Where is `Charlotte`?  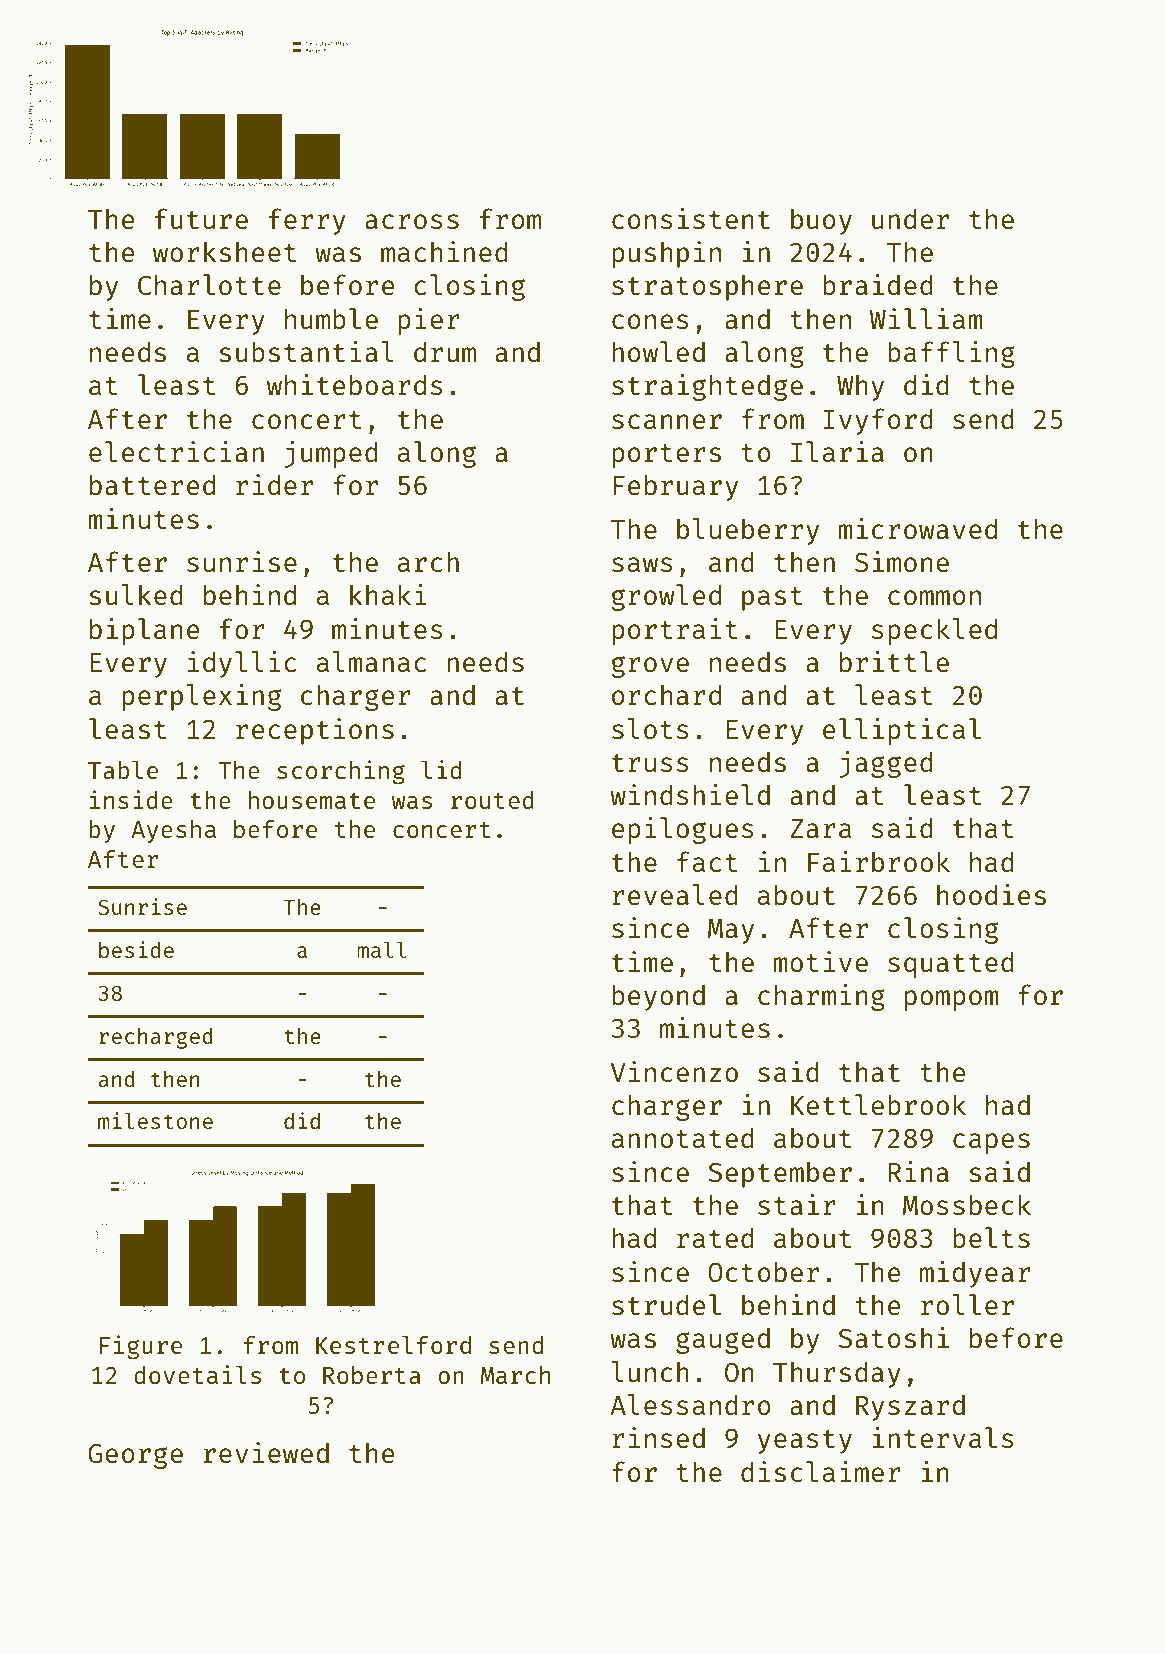 Charlotte is located at coordinates (209, 284).
